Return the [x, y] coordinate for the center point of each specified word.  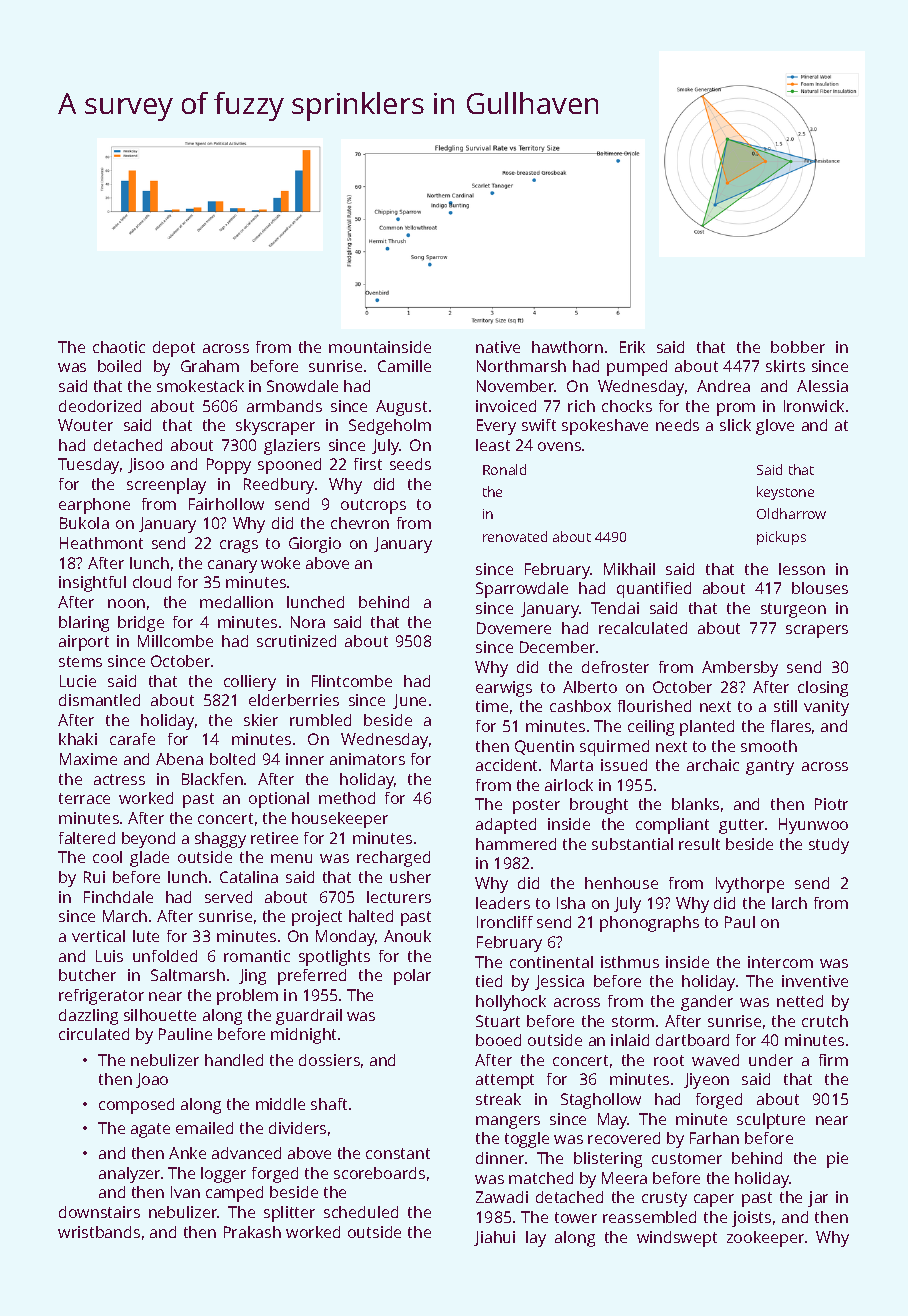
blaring [84, 624]
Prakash [252, 1232]
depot [174, 349]
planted [707, 728]
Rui [94, 877]
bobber [798, 347]
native [498, 347]
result [699, 844]
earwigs [504, 689]
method [347, 798]
